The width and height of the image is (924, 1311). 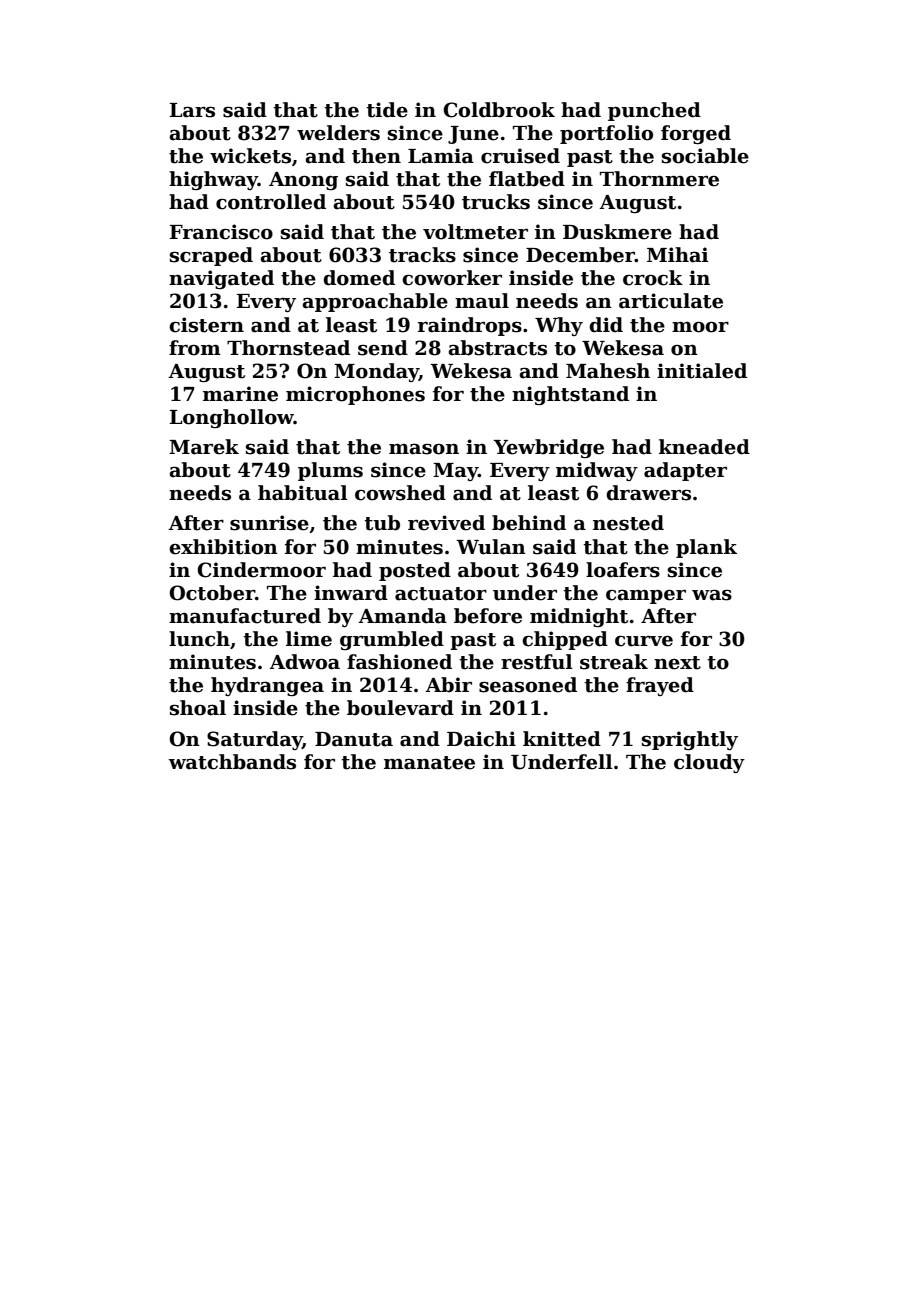 What do you see at coordinates (422, 255) in the image?
I see `tracks` at bounding box center [422, 255].
